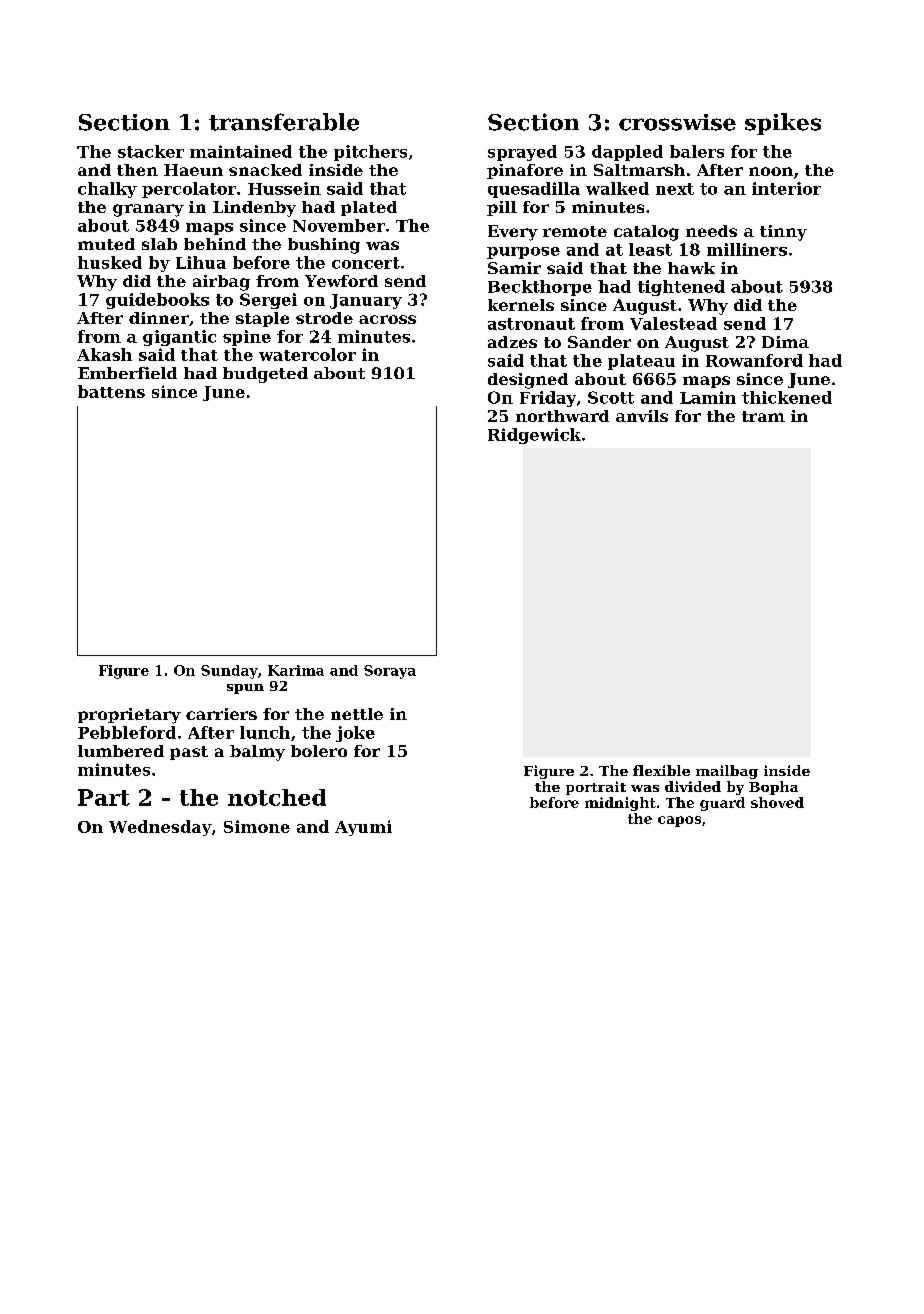 Image resolution: width=924 pixels, height=1314 pixels. What do you see at coordinates (110, 262) in the screenshot?
I see `husked` at bounding box center [110, 262].
